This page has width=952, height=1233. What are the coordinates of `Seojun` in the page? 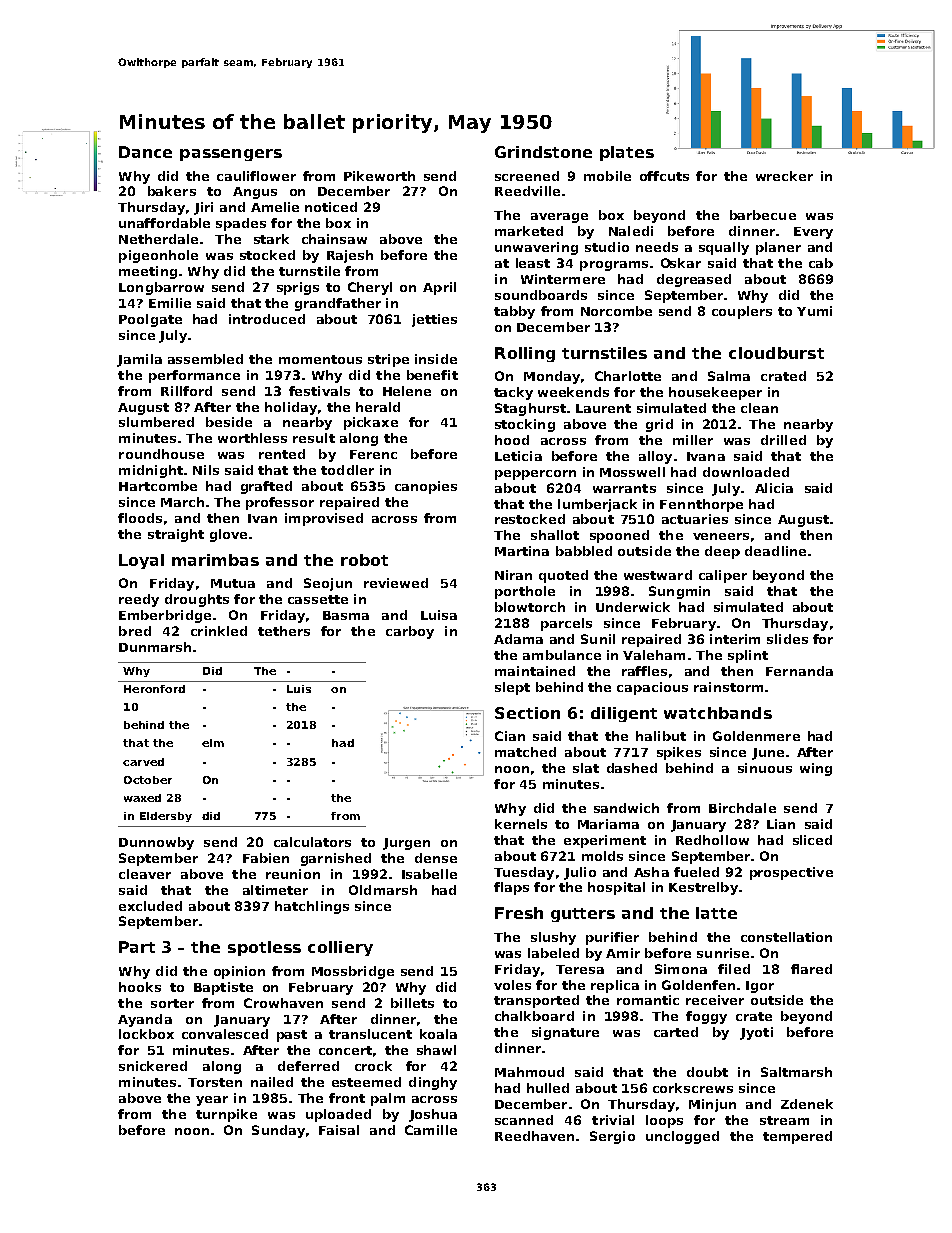 It's located at (328, 584).
